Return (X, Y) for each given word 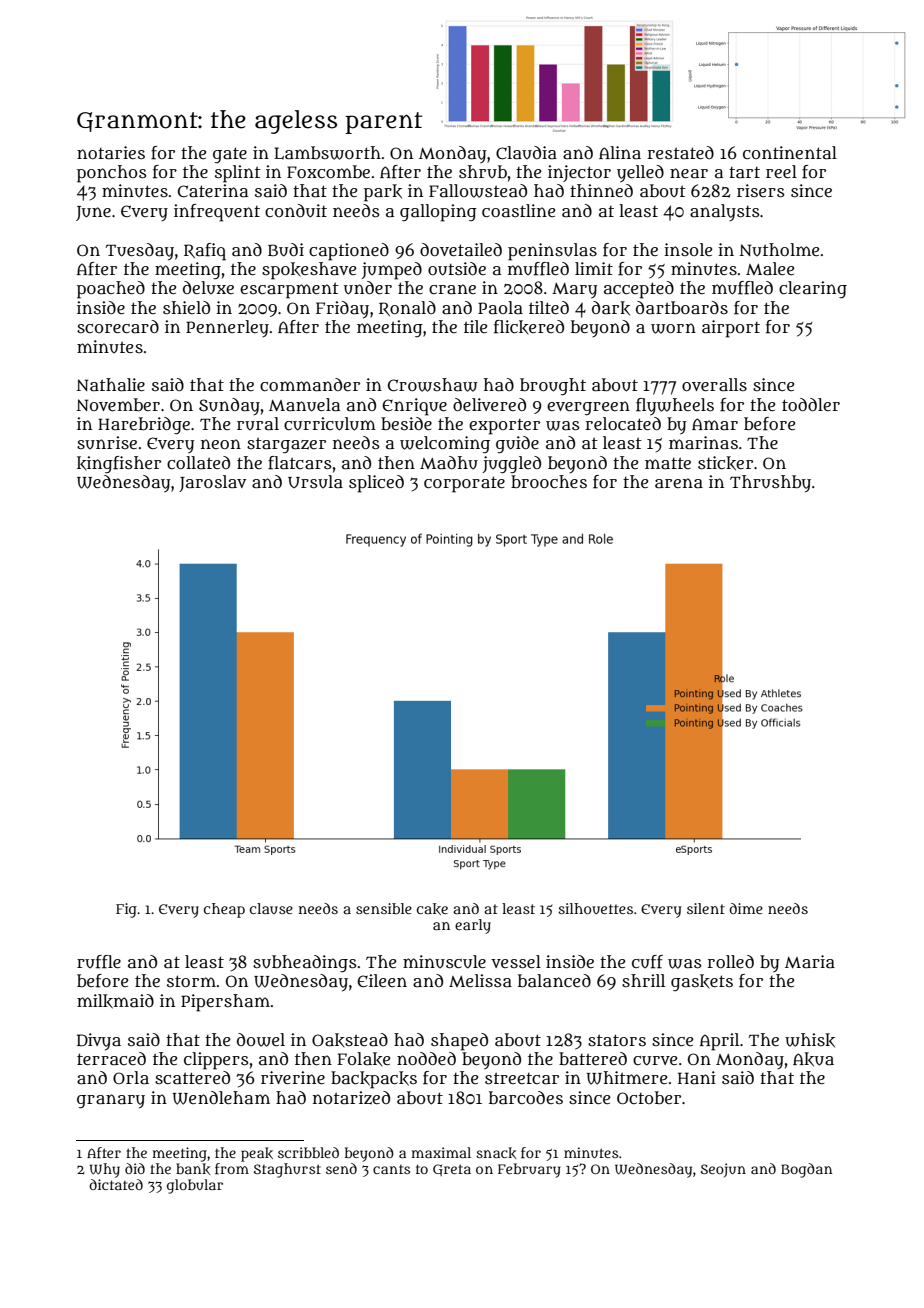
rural (258, 423)
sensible (384, 908)
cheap (224, 910)
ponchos (112, 174)
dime (746, 908)
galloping (438, 213)
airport (731, 329)
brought (553, 387)
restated (681, 152)
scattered (192, 1078)
